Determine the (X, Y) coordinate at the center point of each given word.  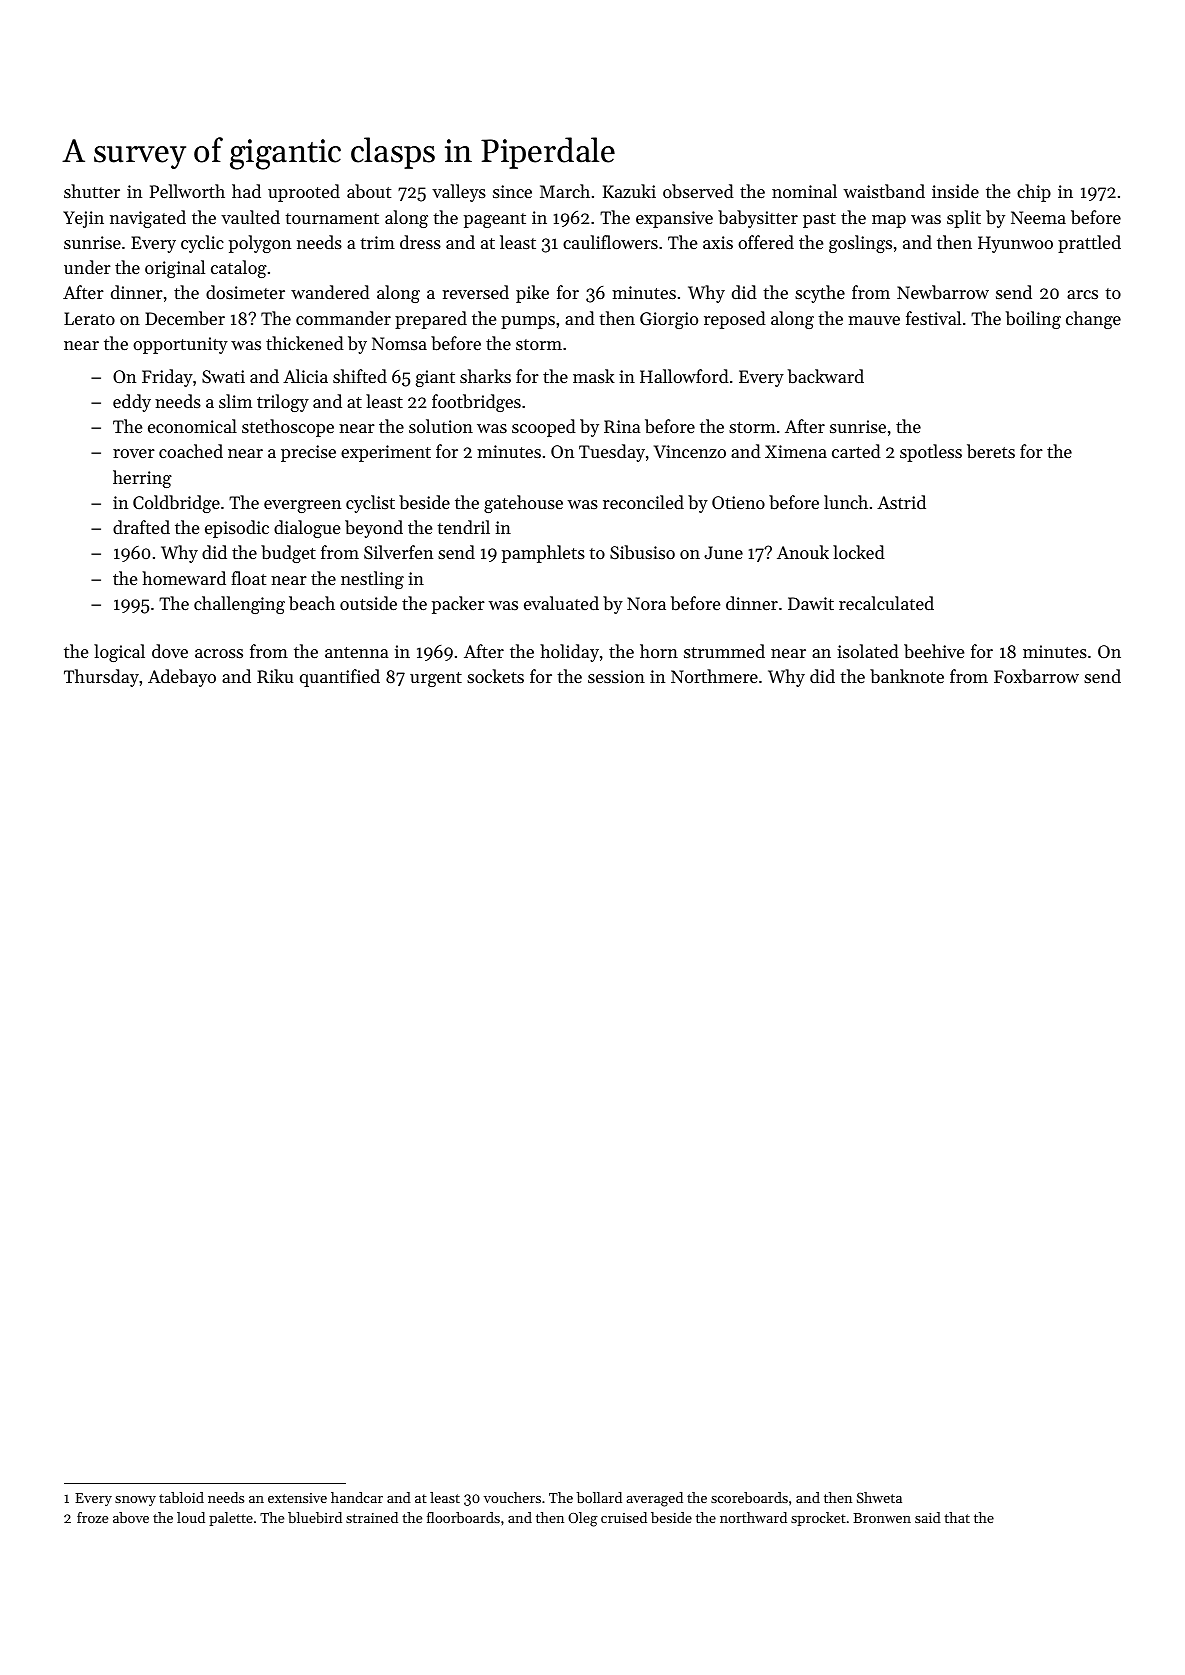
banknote (907, 676)
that (957, 1517)
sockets (495, 676)
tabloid (181, 1497)
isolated (868, 651)
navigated (148, 219)
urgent (436, 679)
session (616, 676)
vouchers (512, 1497)
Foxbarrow (1036, 676)
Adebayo (182, 678)
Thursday (101, 678)
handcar (357, 1497)
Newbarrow (943, 292)
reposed (735, 320)
